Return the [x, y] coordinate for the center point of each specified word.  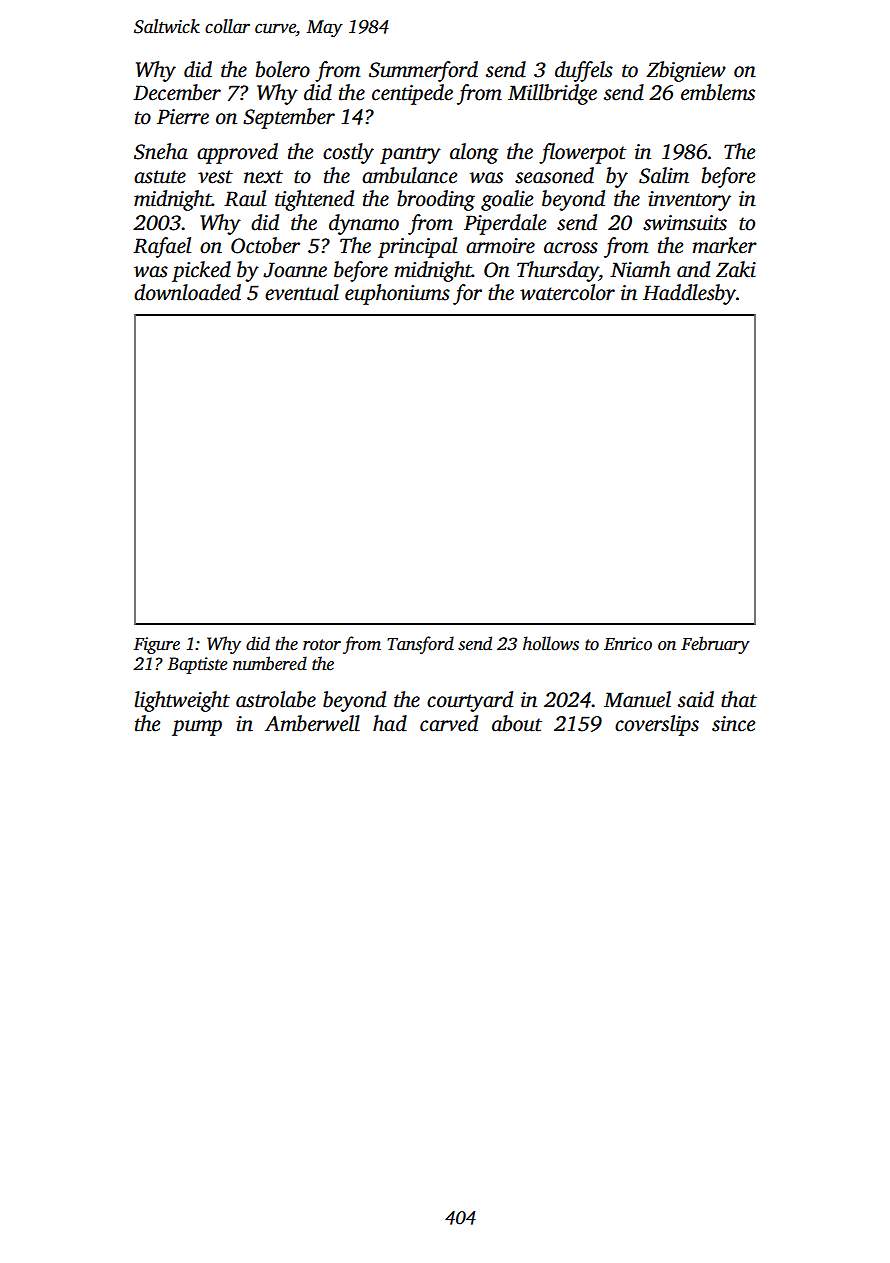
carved [449, 723]
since [733, 724]
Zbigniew [686, 71]
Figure [156, 645]
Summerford [423, 71]
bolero [283, 69]
